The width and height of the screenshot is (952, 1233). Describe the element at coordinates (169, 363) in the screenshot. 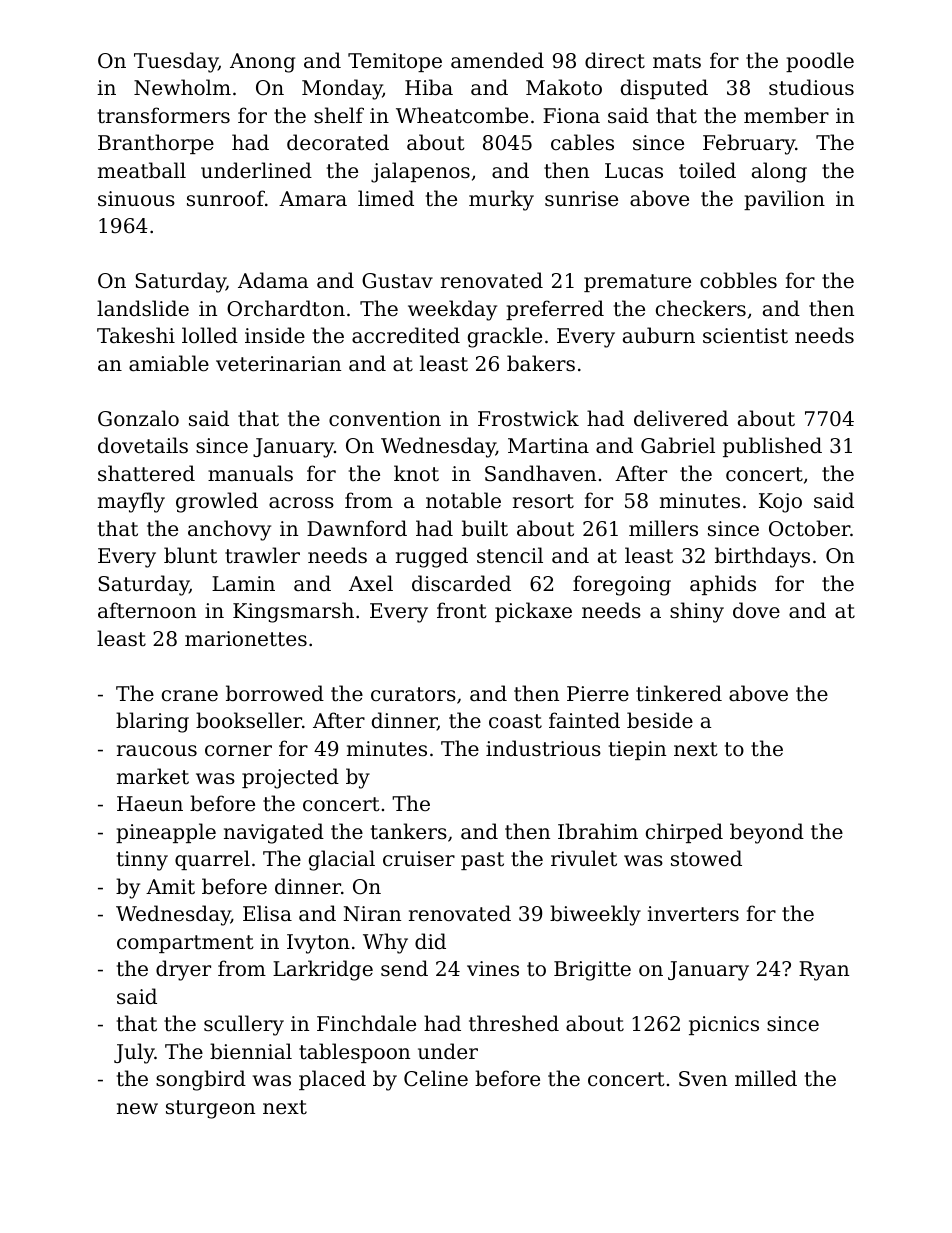

I see `amiable` at that location.
